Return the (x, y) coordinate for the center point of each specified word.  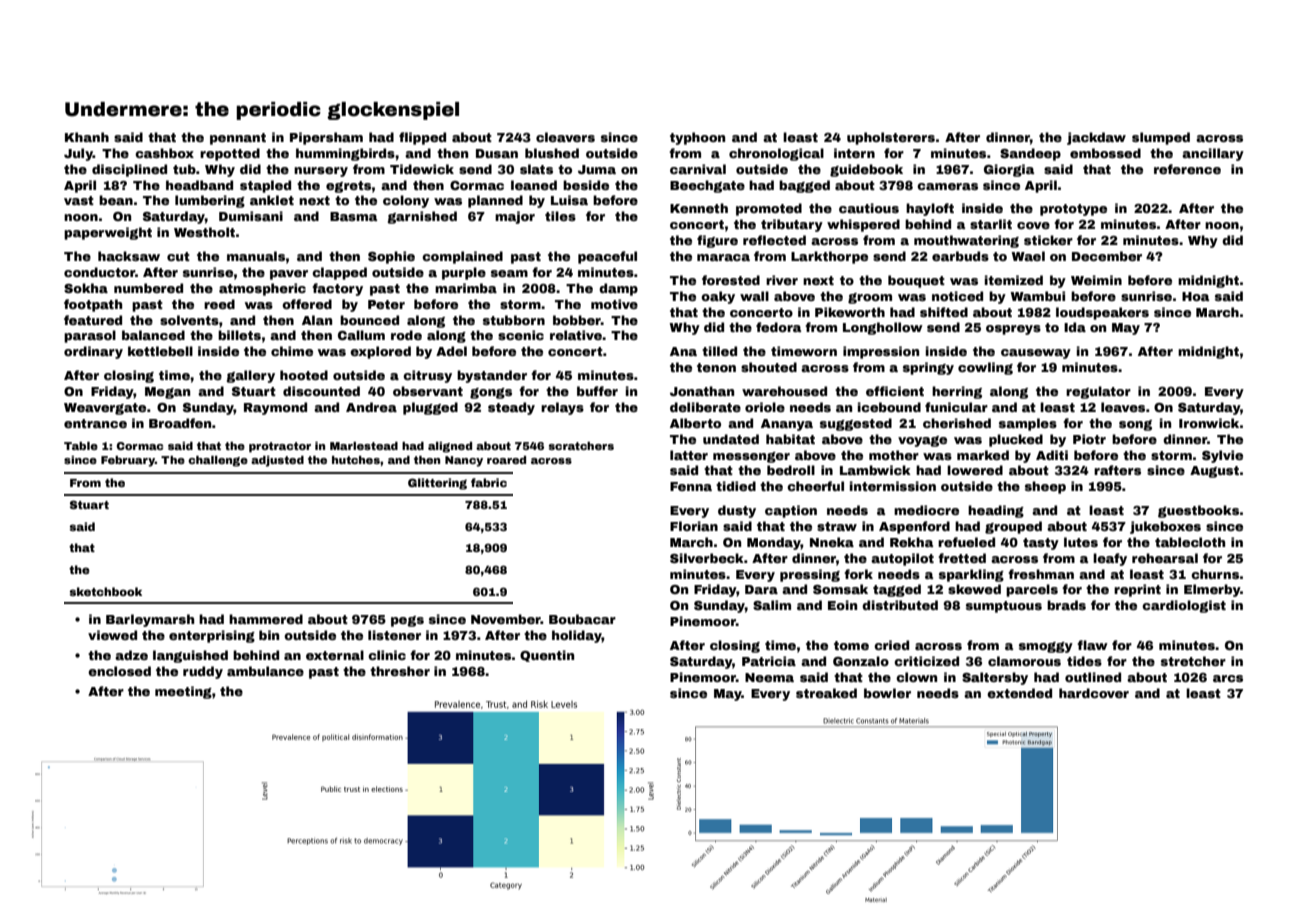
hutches (356, 460)
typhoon (697, 138)
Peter (386, 304)
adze (131, 655)
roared (506, 460)
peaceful (607, 257)
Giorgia (1009, 170)
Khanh (87, 137)
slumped (1161, 138)
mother (894, 455)
